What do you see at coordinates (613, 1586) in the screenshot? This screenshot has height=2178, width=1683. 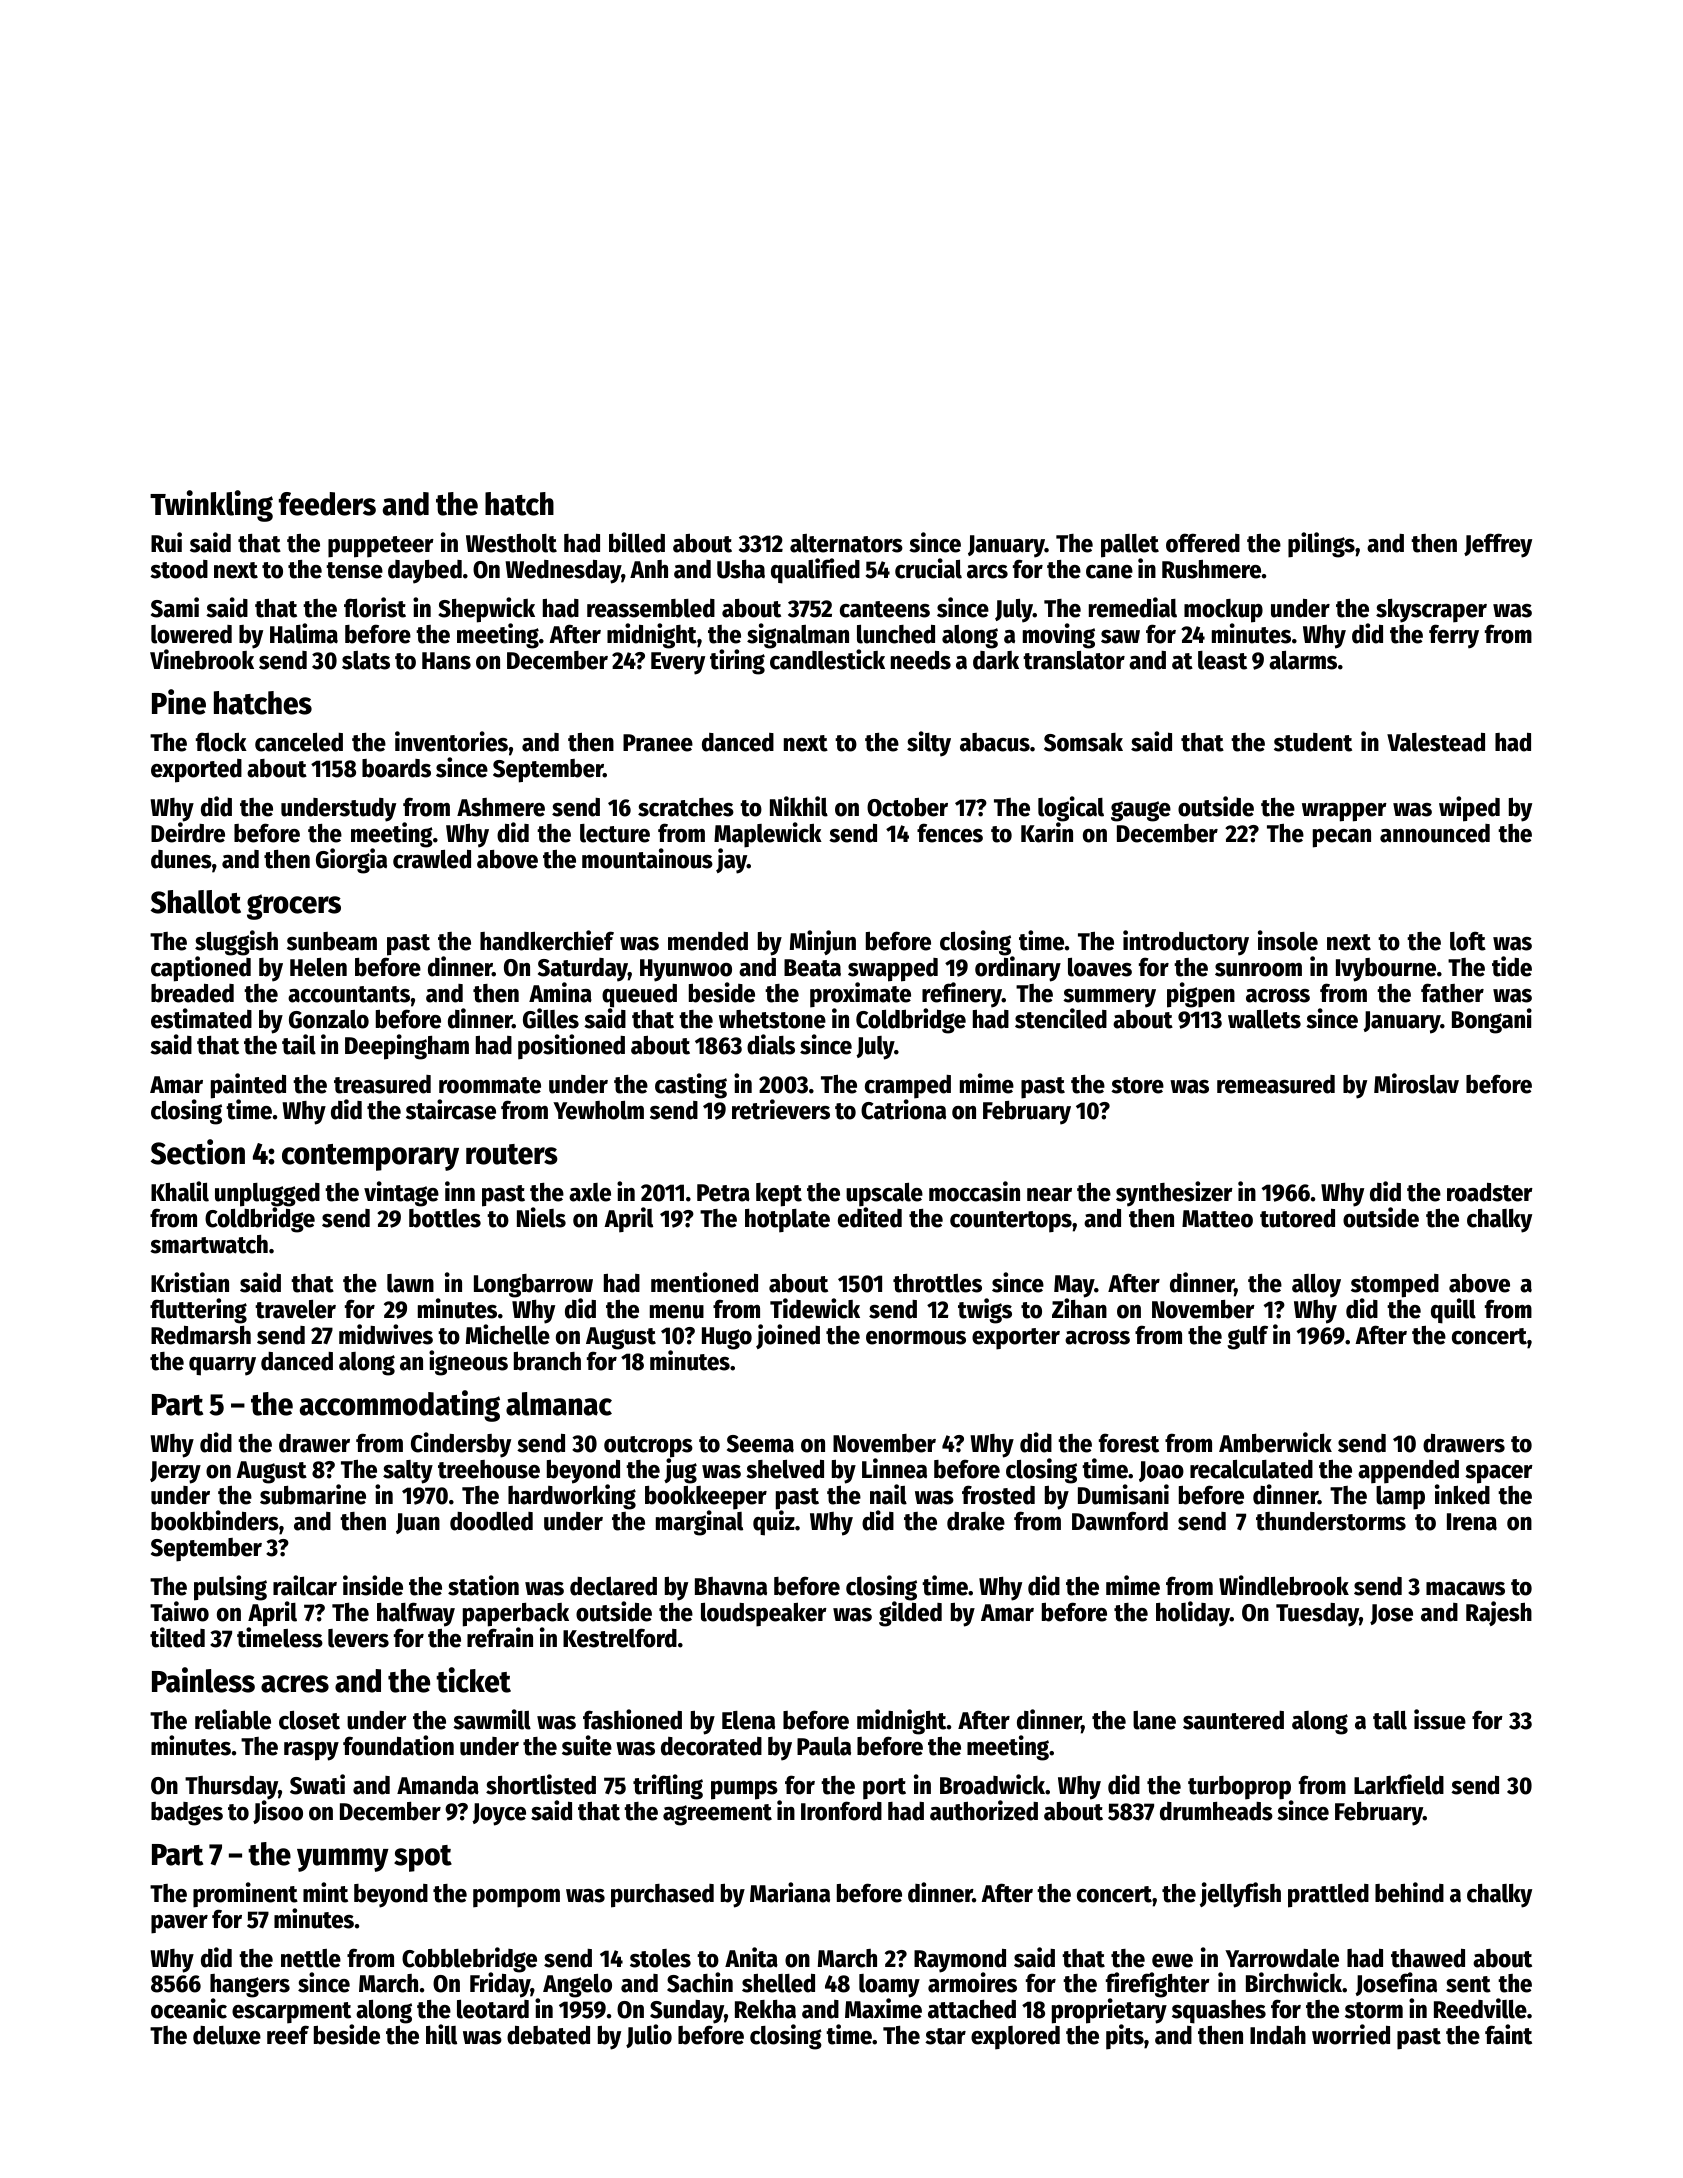 I see `declared` at bounding box center [613, 1586].
